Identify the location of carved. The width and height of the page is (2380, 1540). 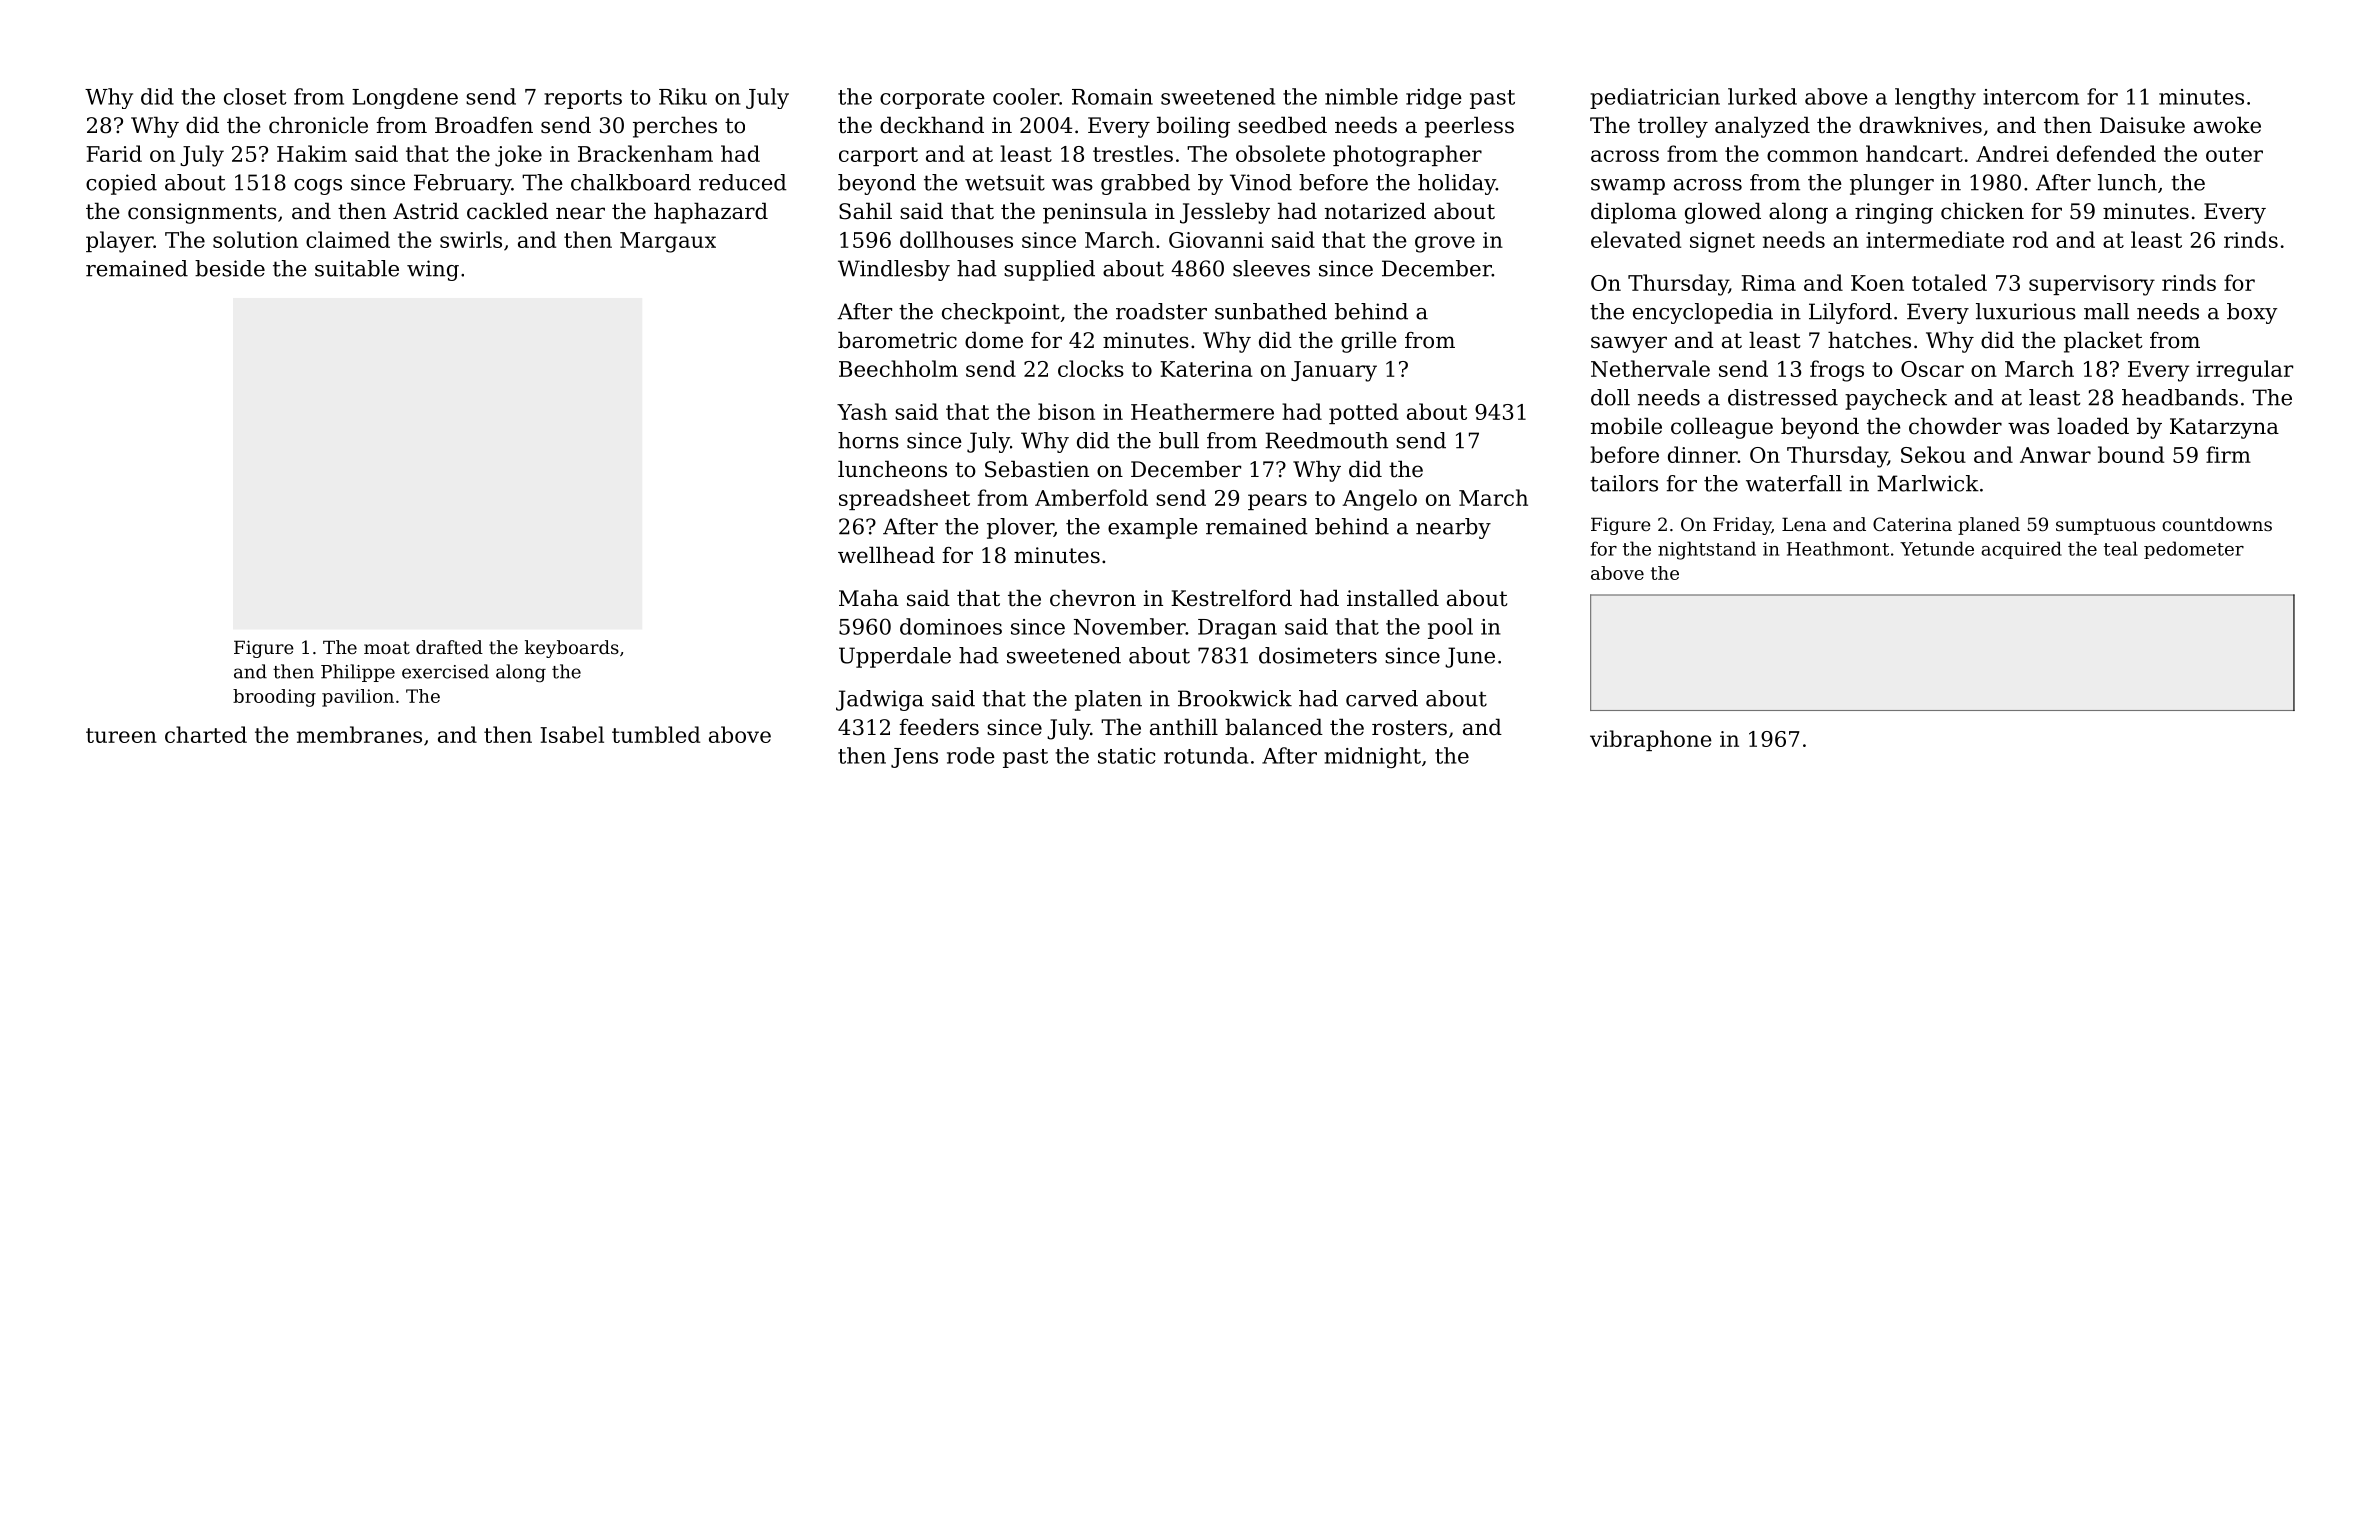
(1382, 698).
